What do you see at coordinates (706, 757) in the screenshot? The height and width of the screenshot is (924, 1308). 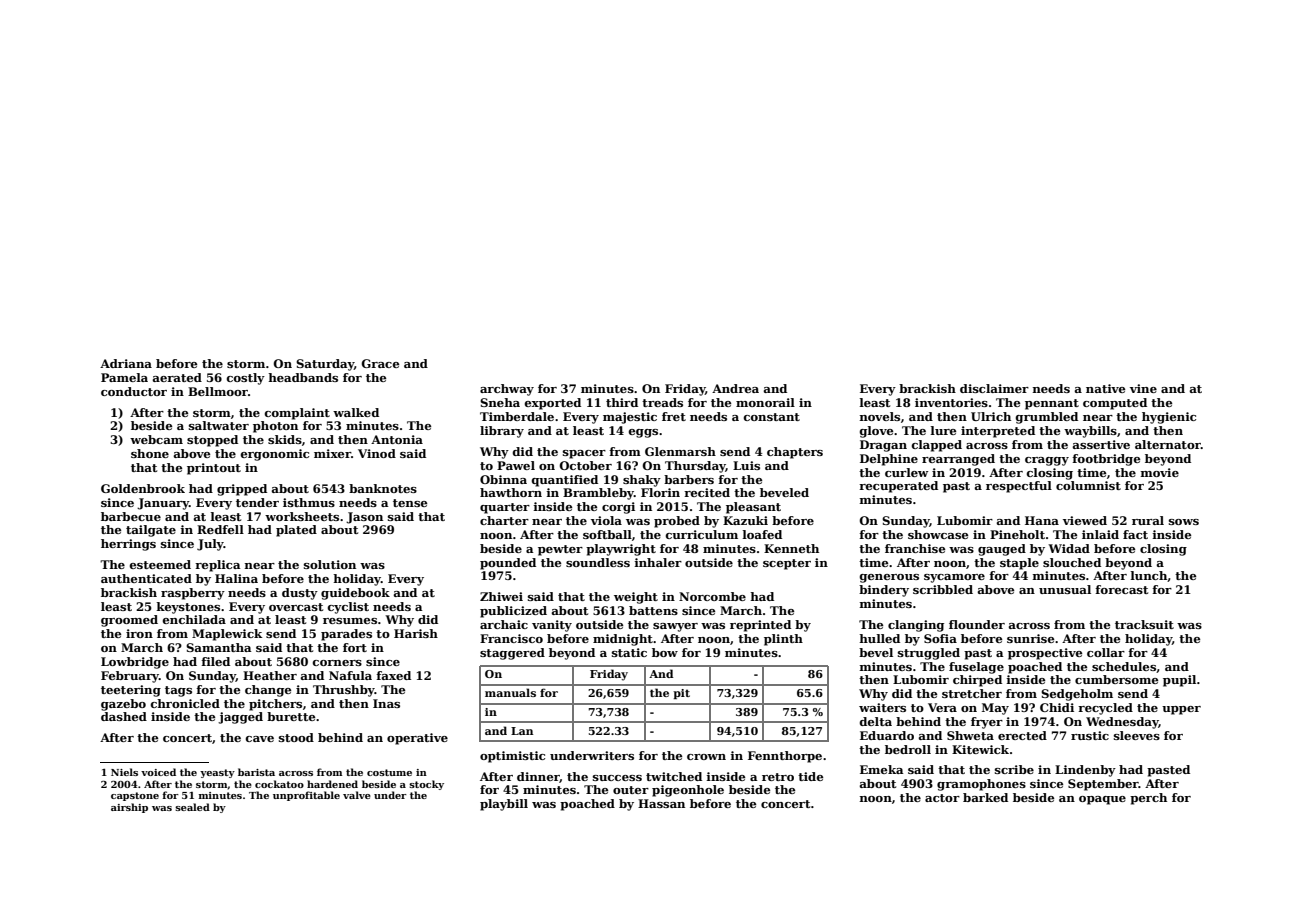 I see `crown` at bounding box center [706, 757].
